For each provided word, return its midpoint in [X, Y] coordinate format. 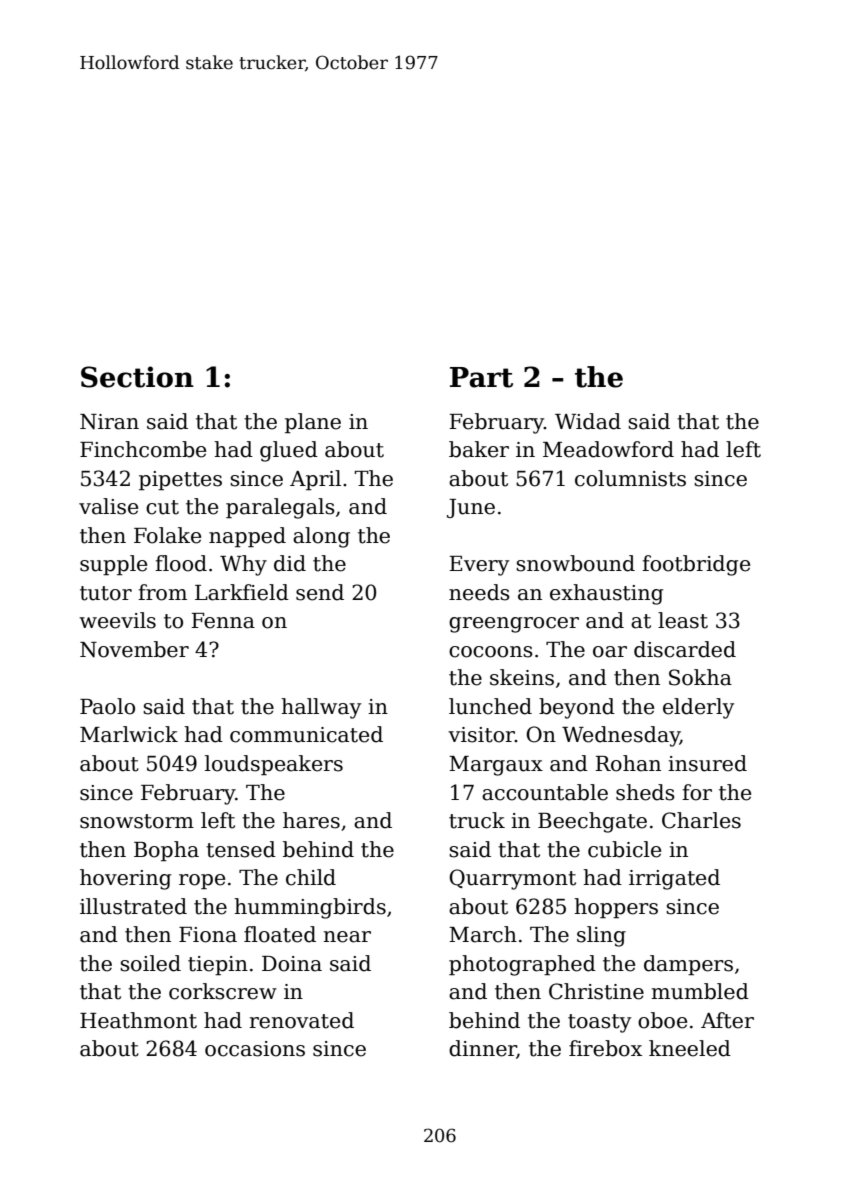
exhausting [606, 594]
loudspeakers [274, 765]
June [471, 508]
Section [137, 377]
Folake [167, 535]
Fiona [208, 935]
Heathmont [138, 1020]
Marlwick [129, 734]
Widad [588, 421]
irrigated [674, 879]
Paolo [107, 706]
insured [707, 763]
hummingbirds [310, 908]
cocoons [491, 652]
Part [481, 377]
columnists [630, 478]
